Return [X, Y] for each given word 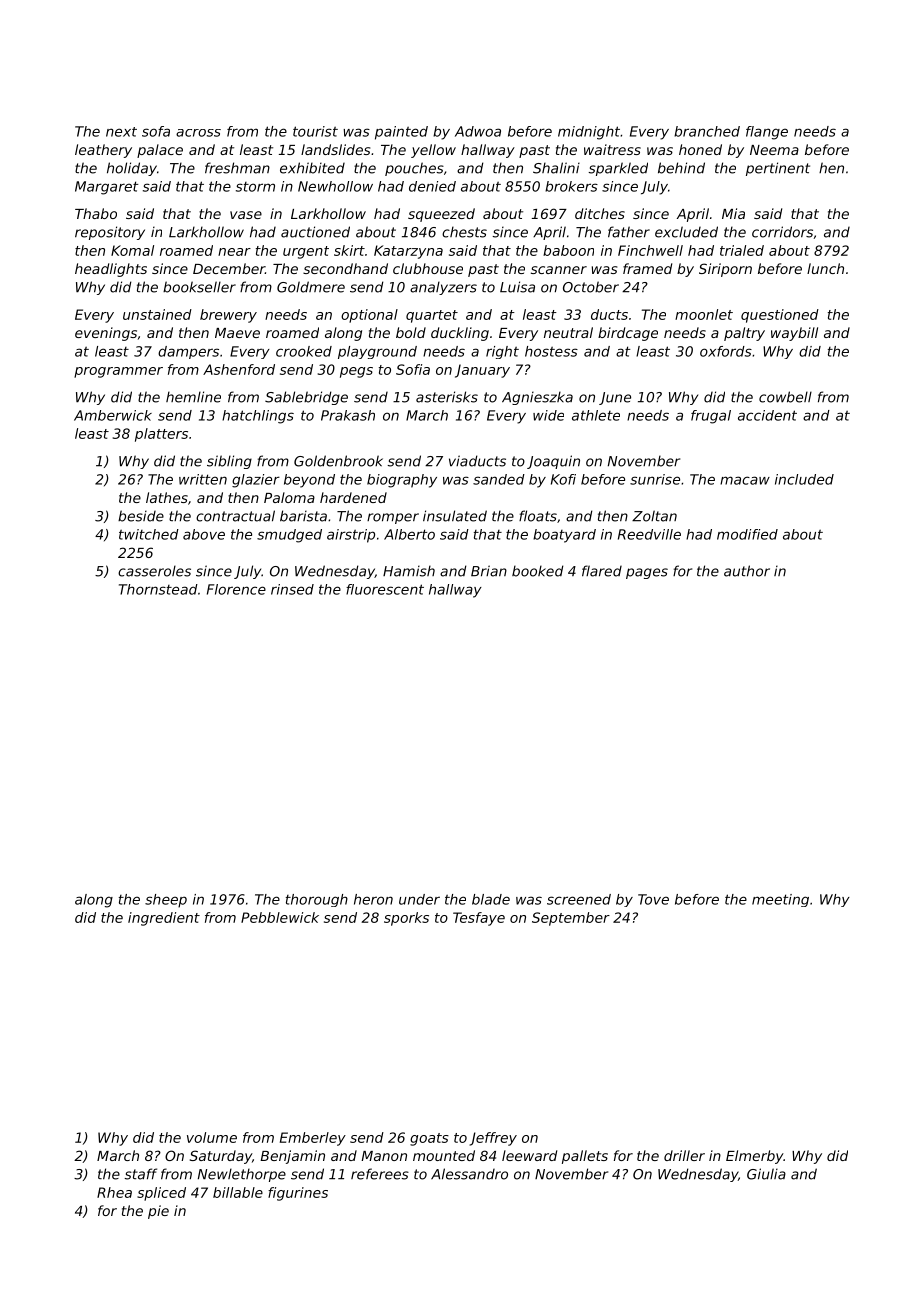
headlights [111, 270]
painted [401, 133]
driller [684, 1155]
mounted [444, 1155]
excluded [686, 232]
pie [158, 1212]
